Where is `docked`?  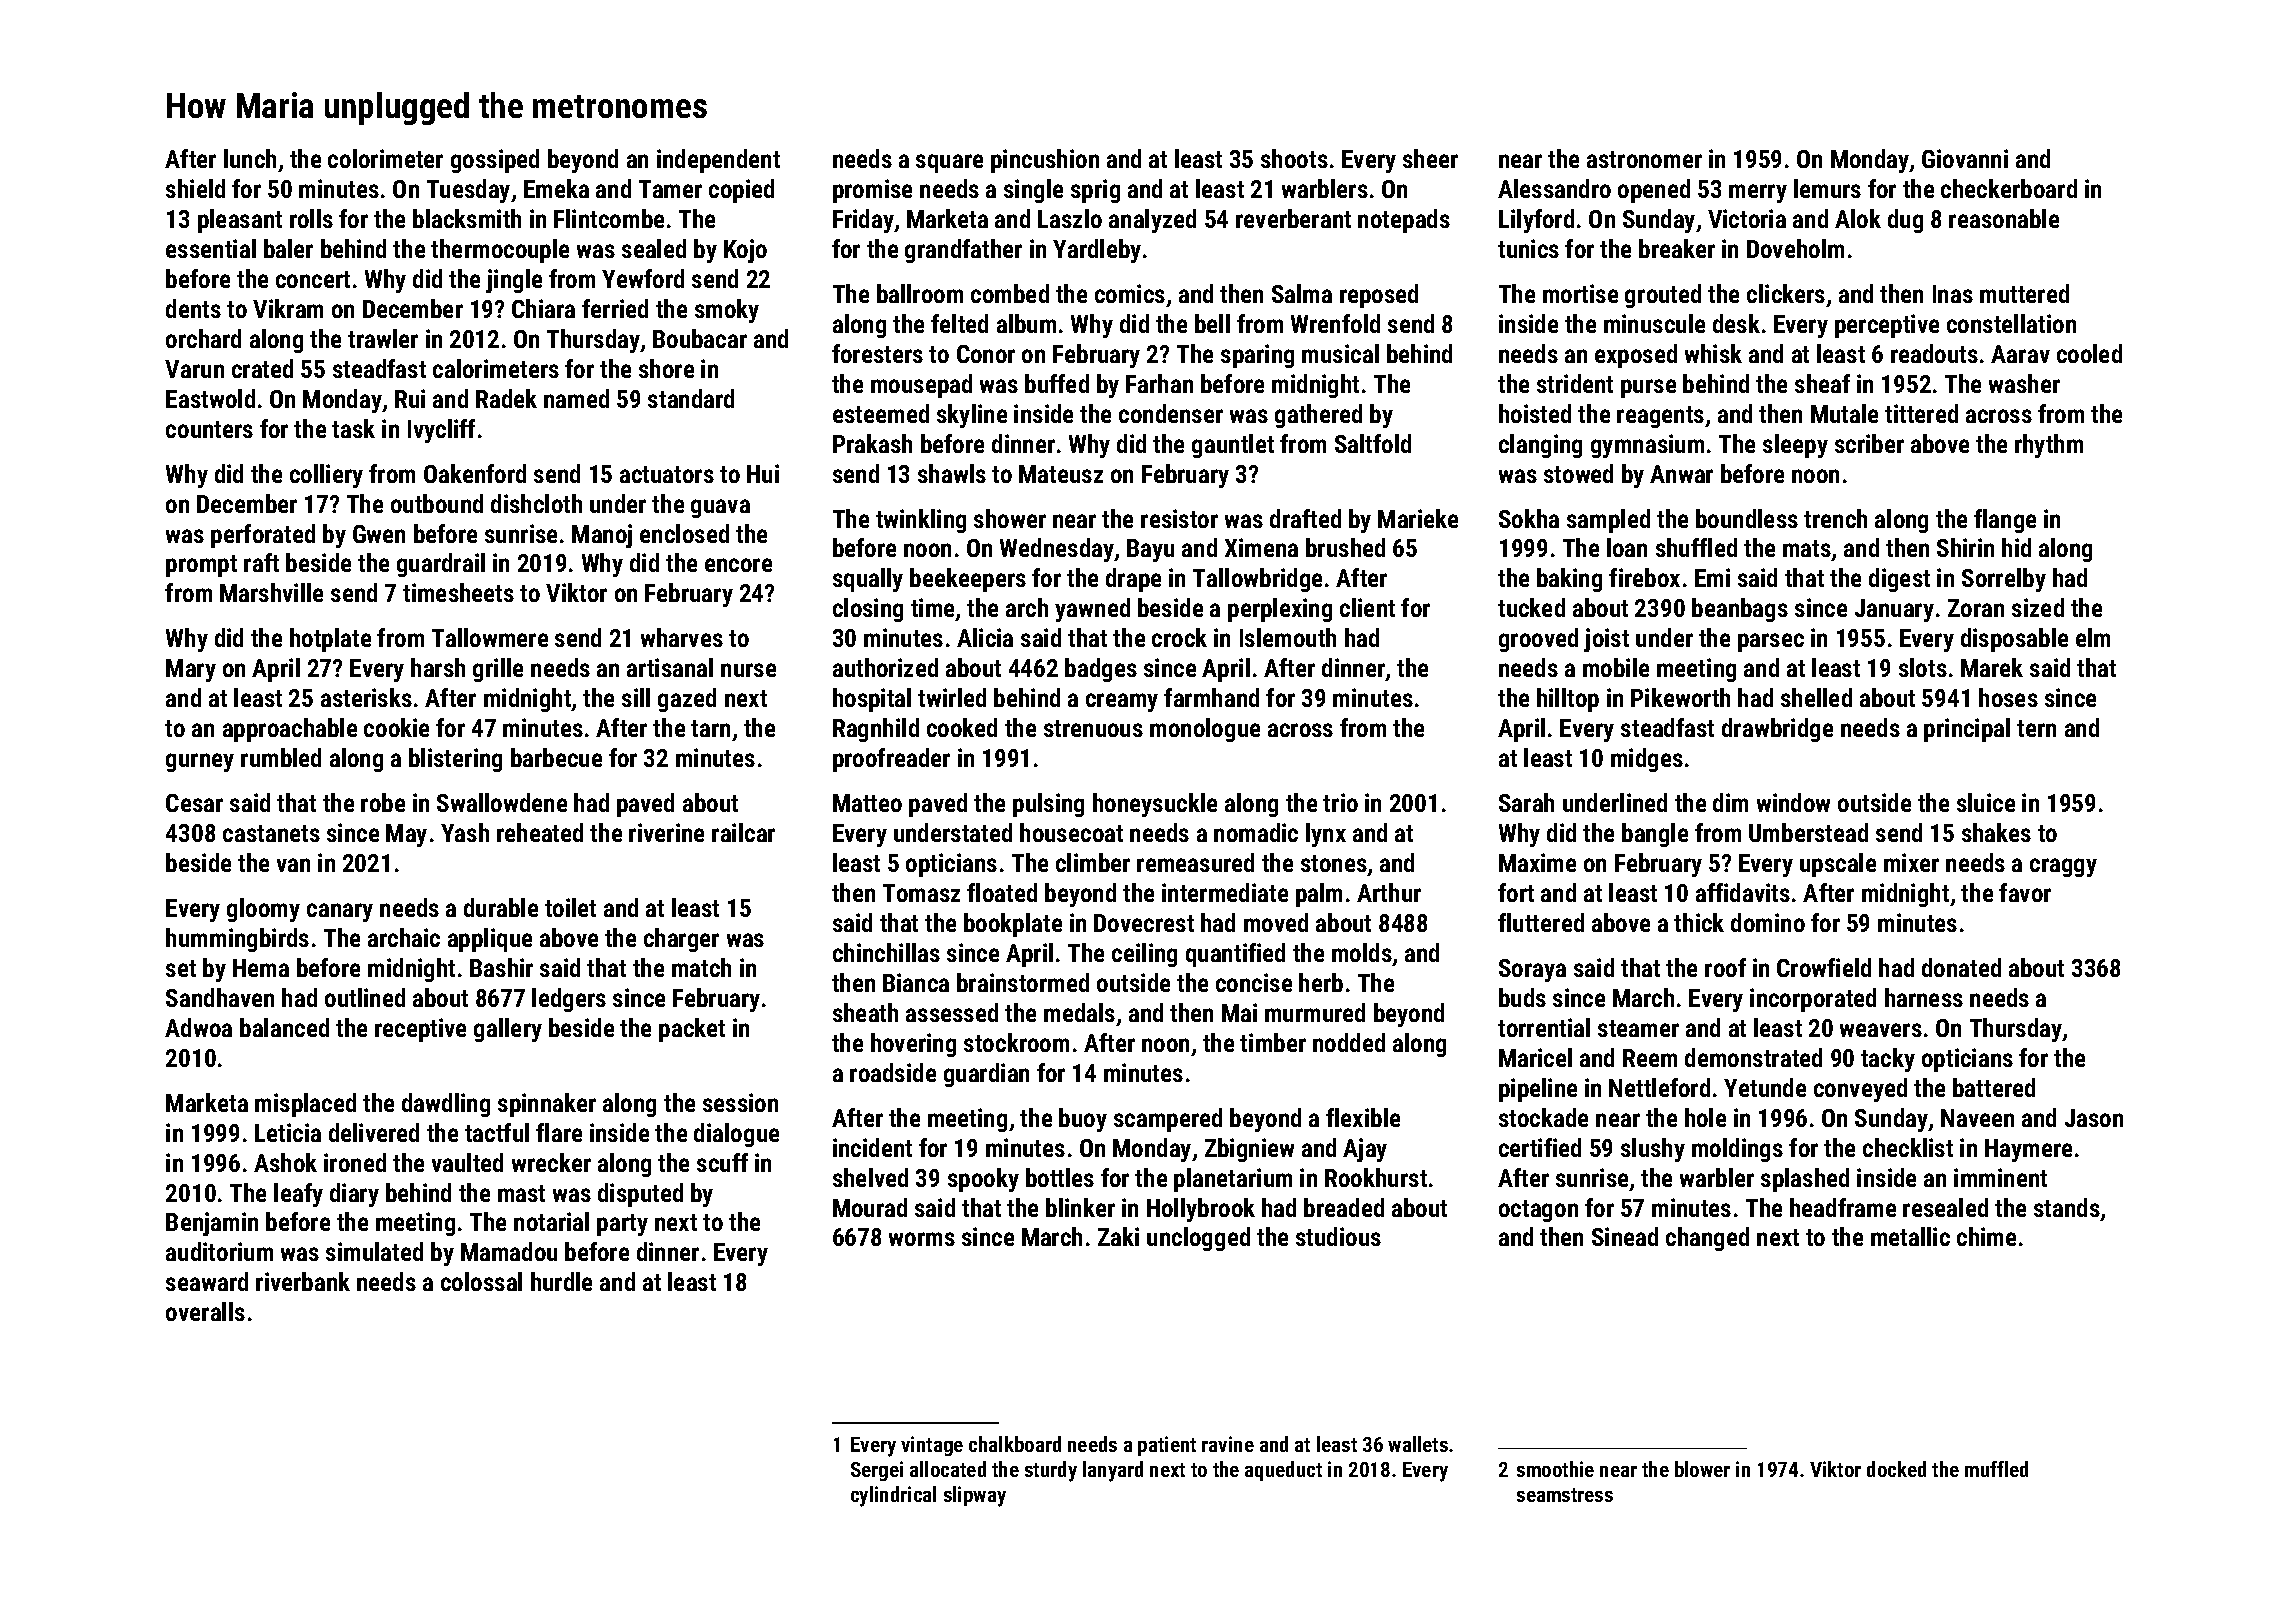
docked is located at coordinates (1896, 1469).
